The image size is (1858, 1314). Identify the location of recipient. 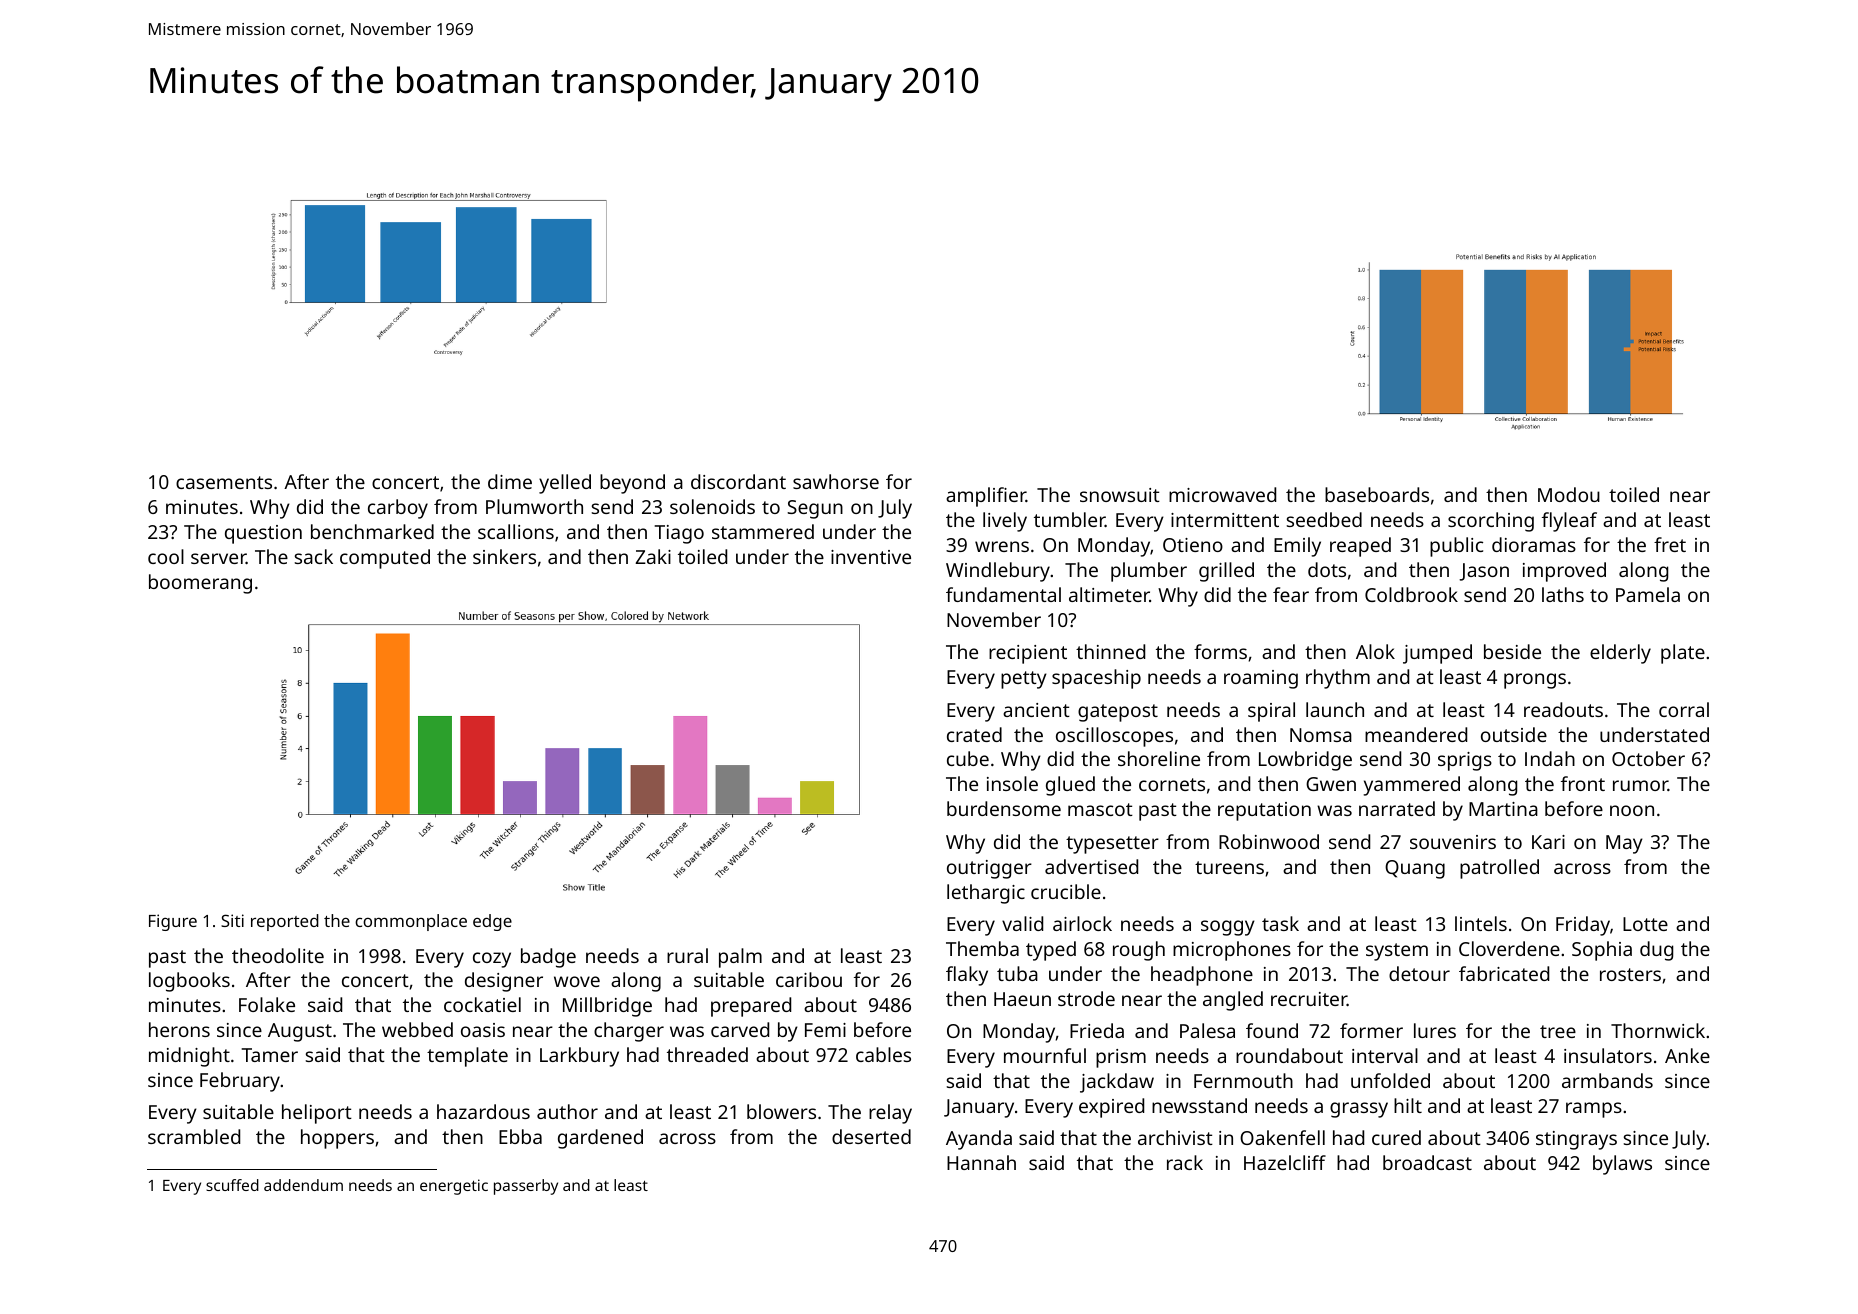
(1028, 654).
